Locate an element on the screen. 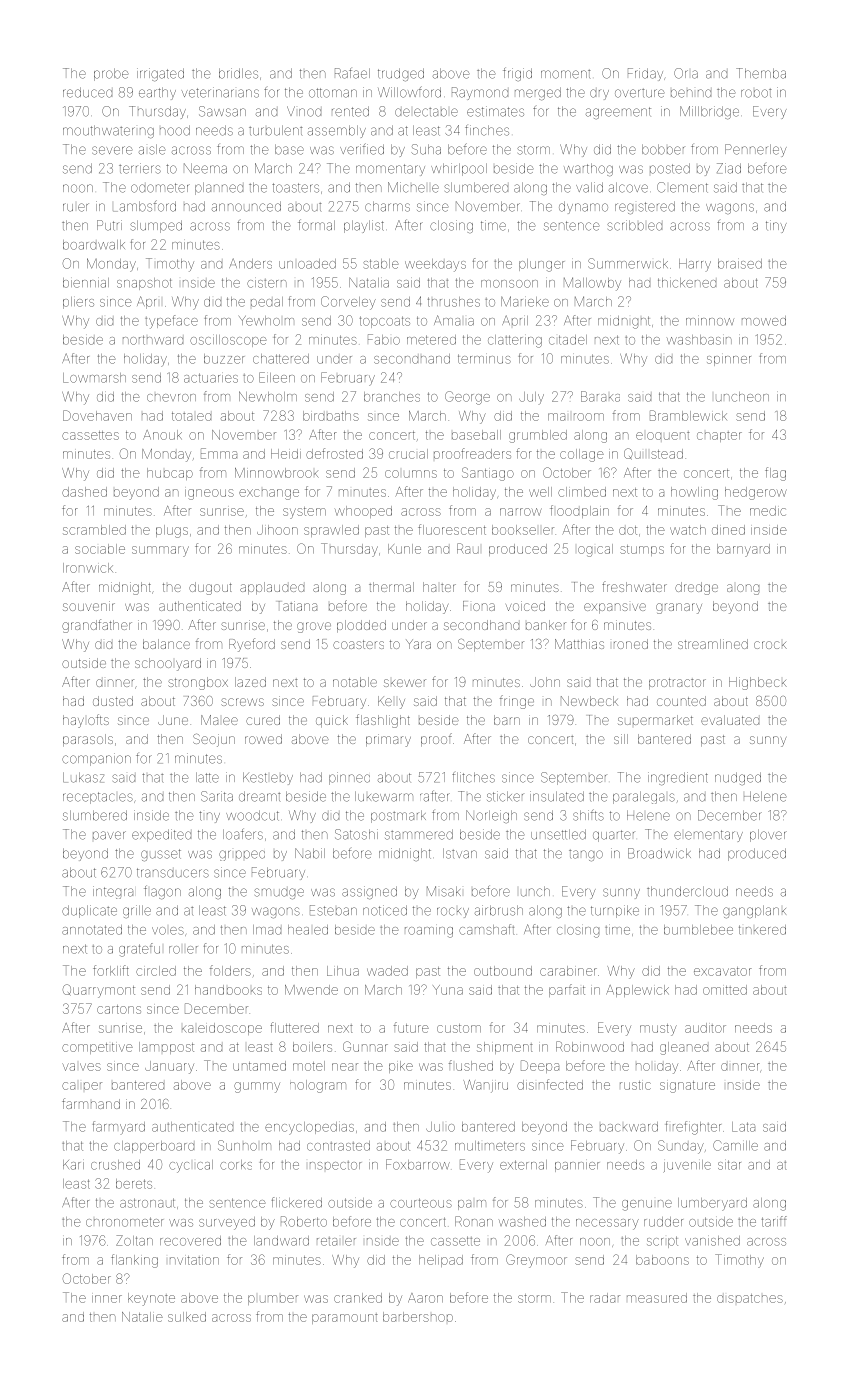 The height and width of the screenshot is (1400, 849). Rafael is located at coordinates (352, 73).
